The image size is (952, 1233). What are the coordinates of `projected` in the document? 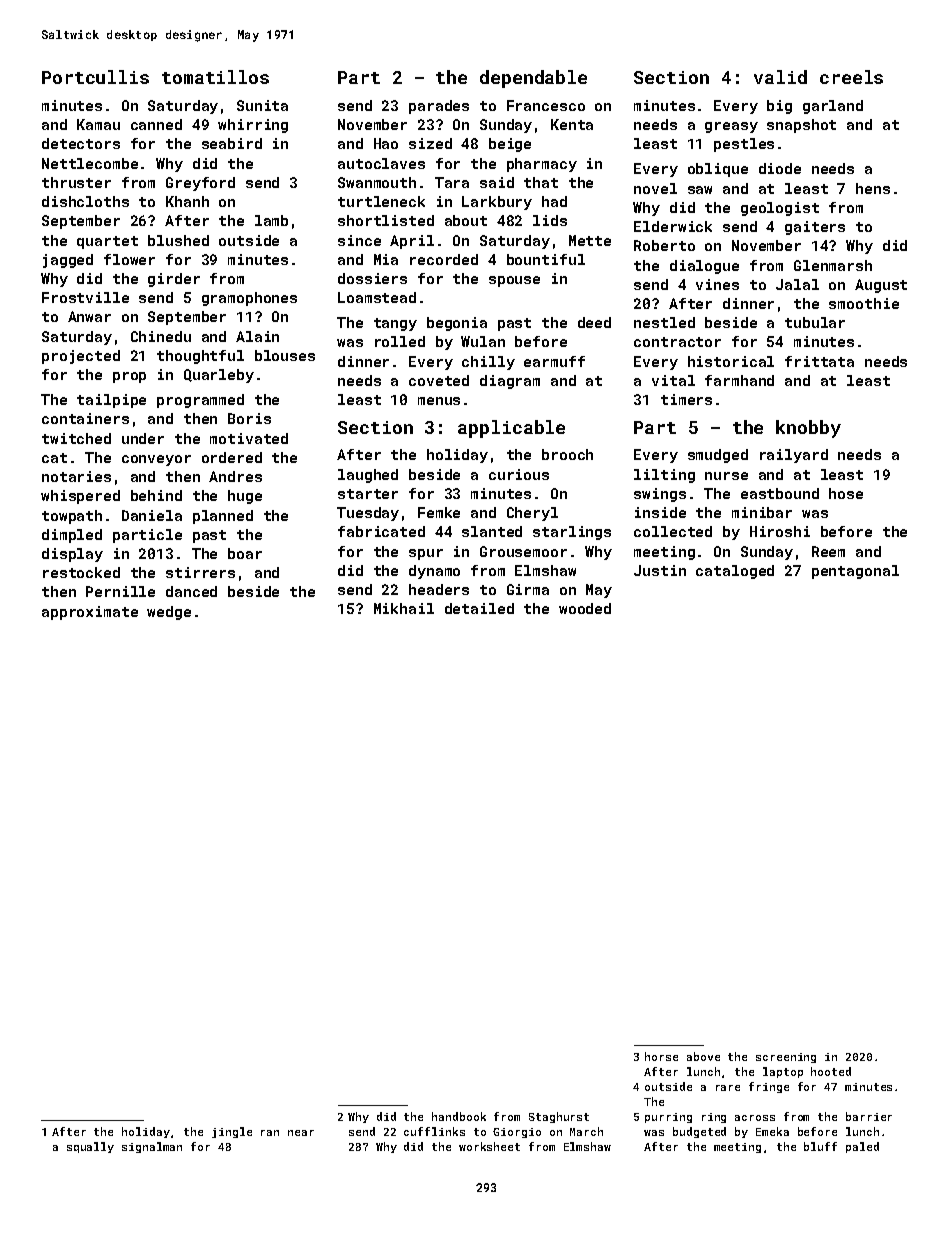 It's located at (81, 357).
